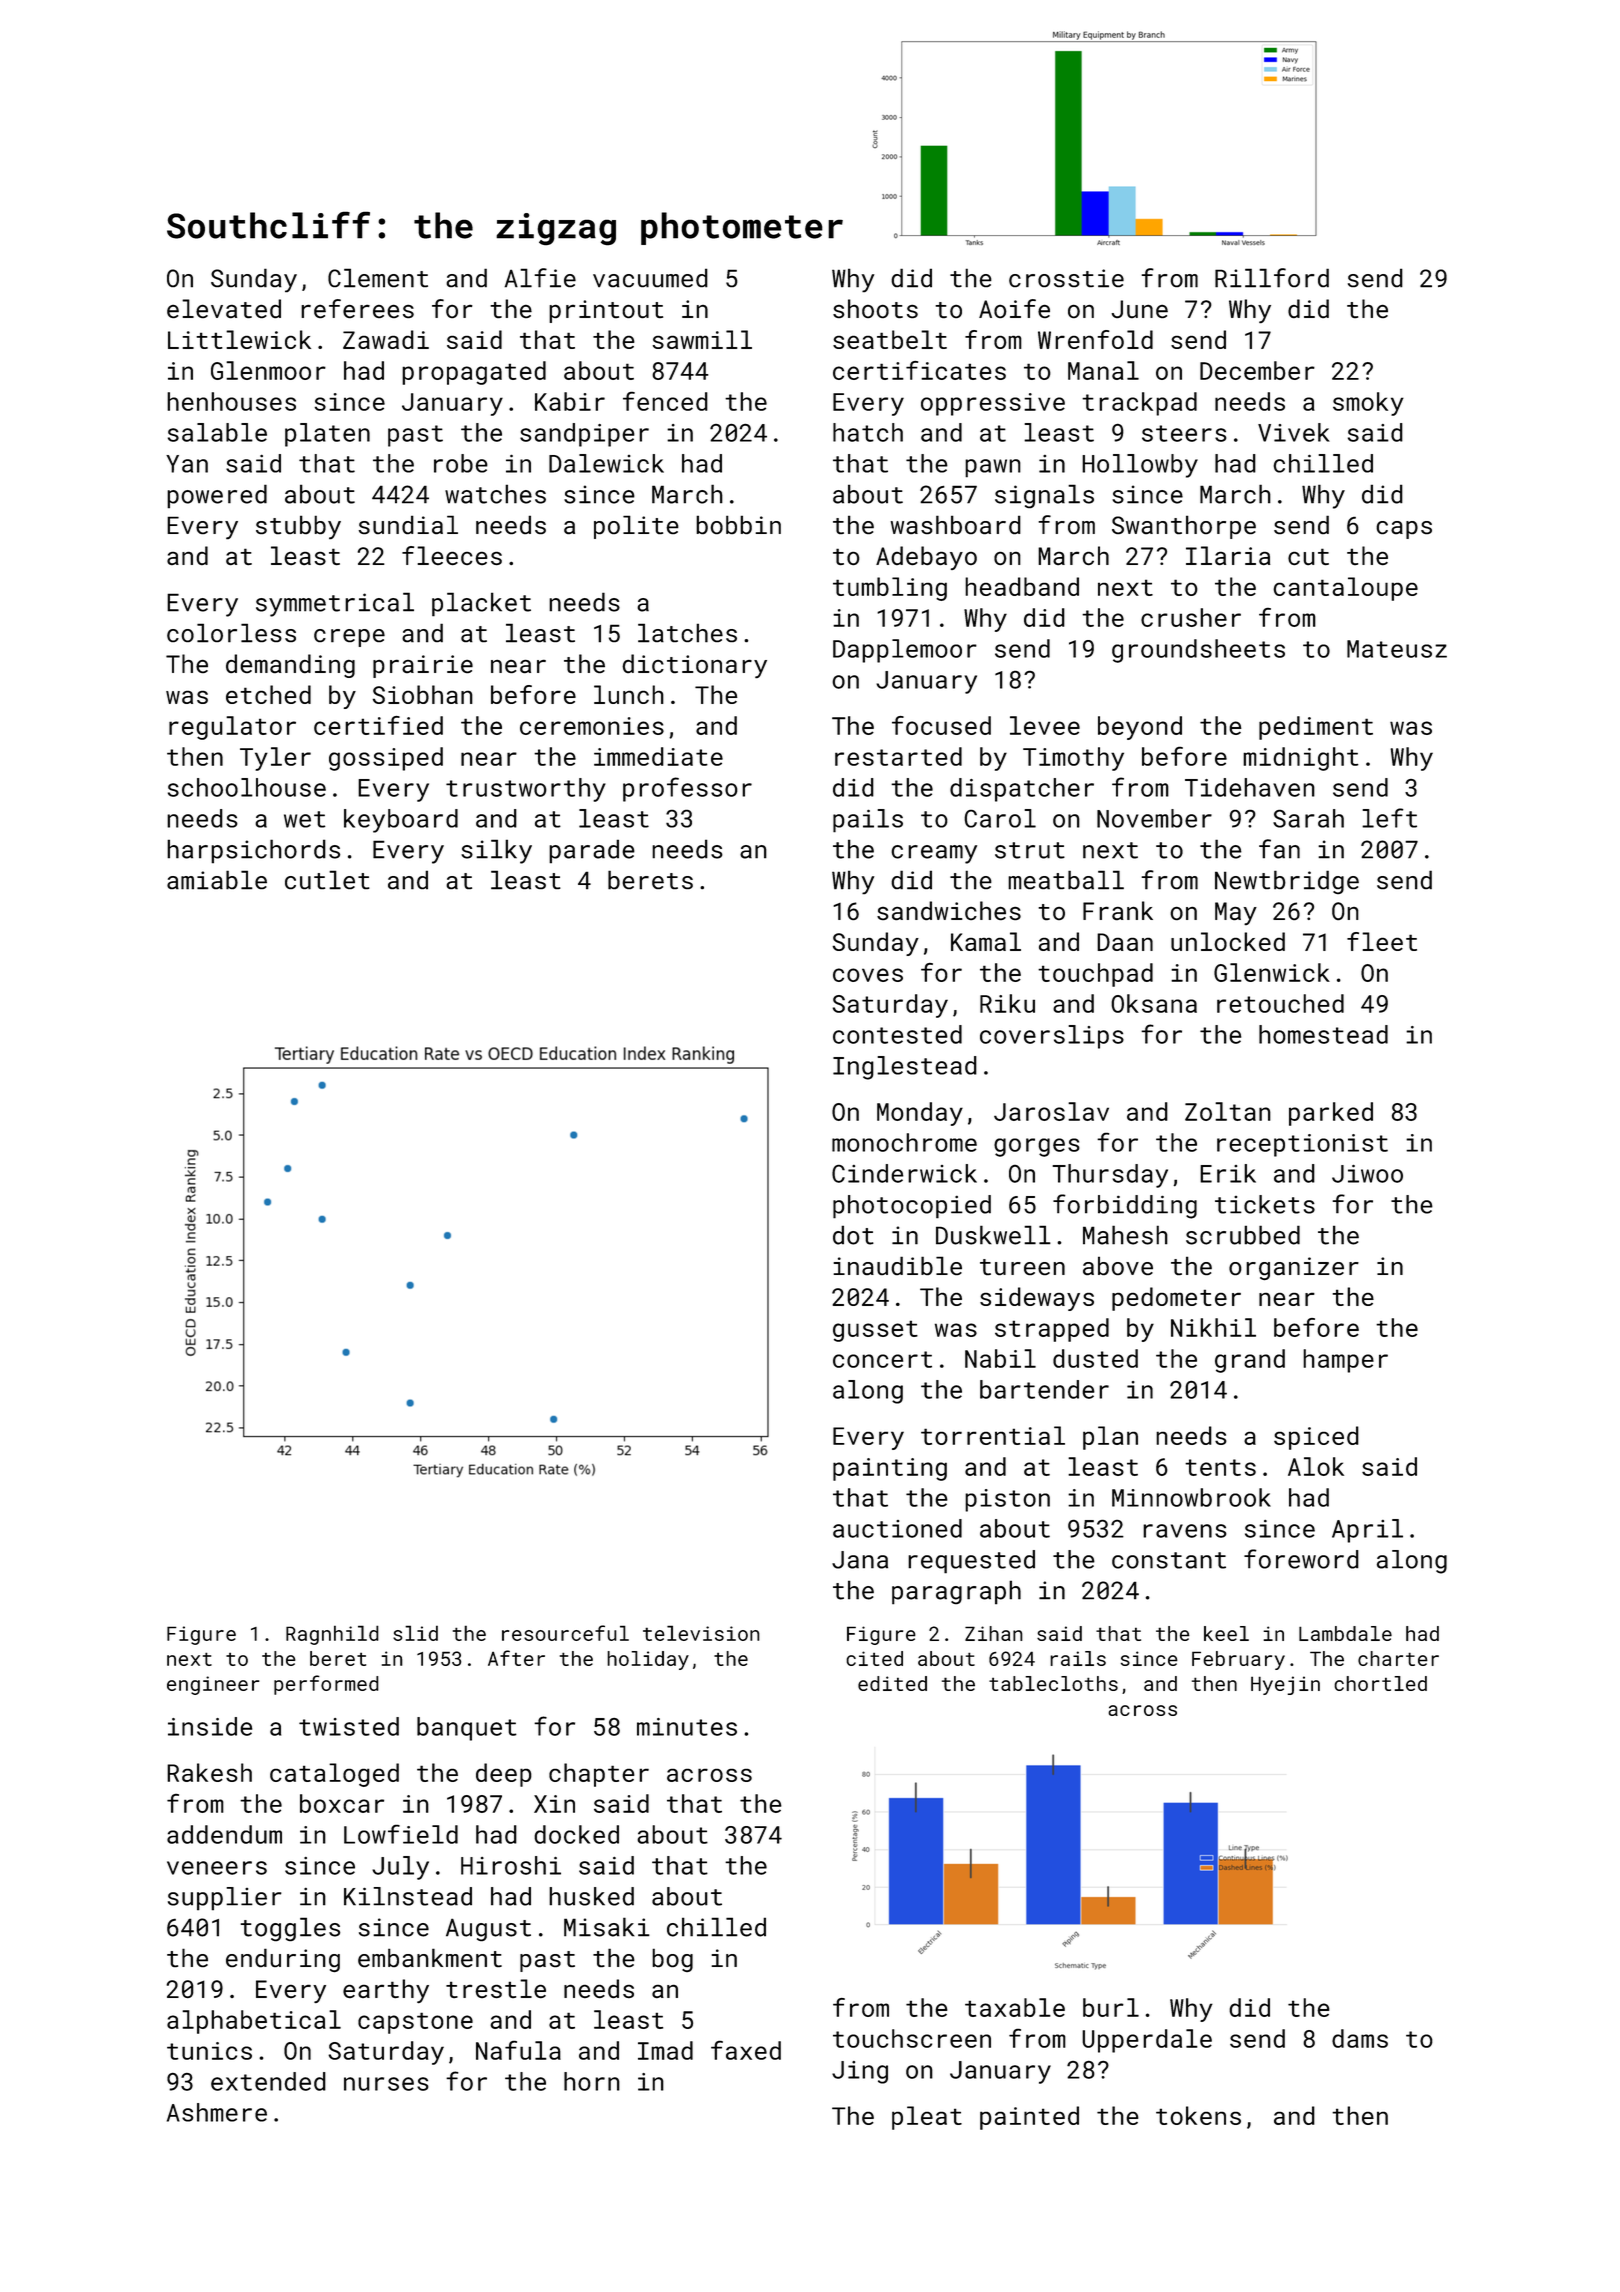 Image resolution: width=1620 pixels, height=2292 pixels. I want to click on referees, so click(357, 308).
